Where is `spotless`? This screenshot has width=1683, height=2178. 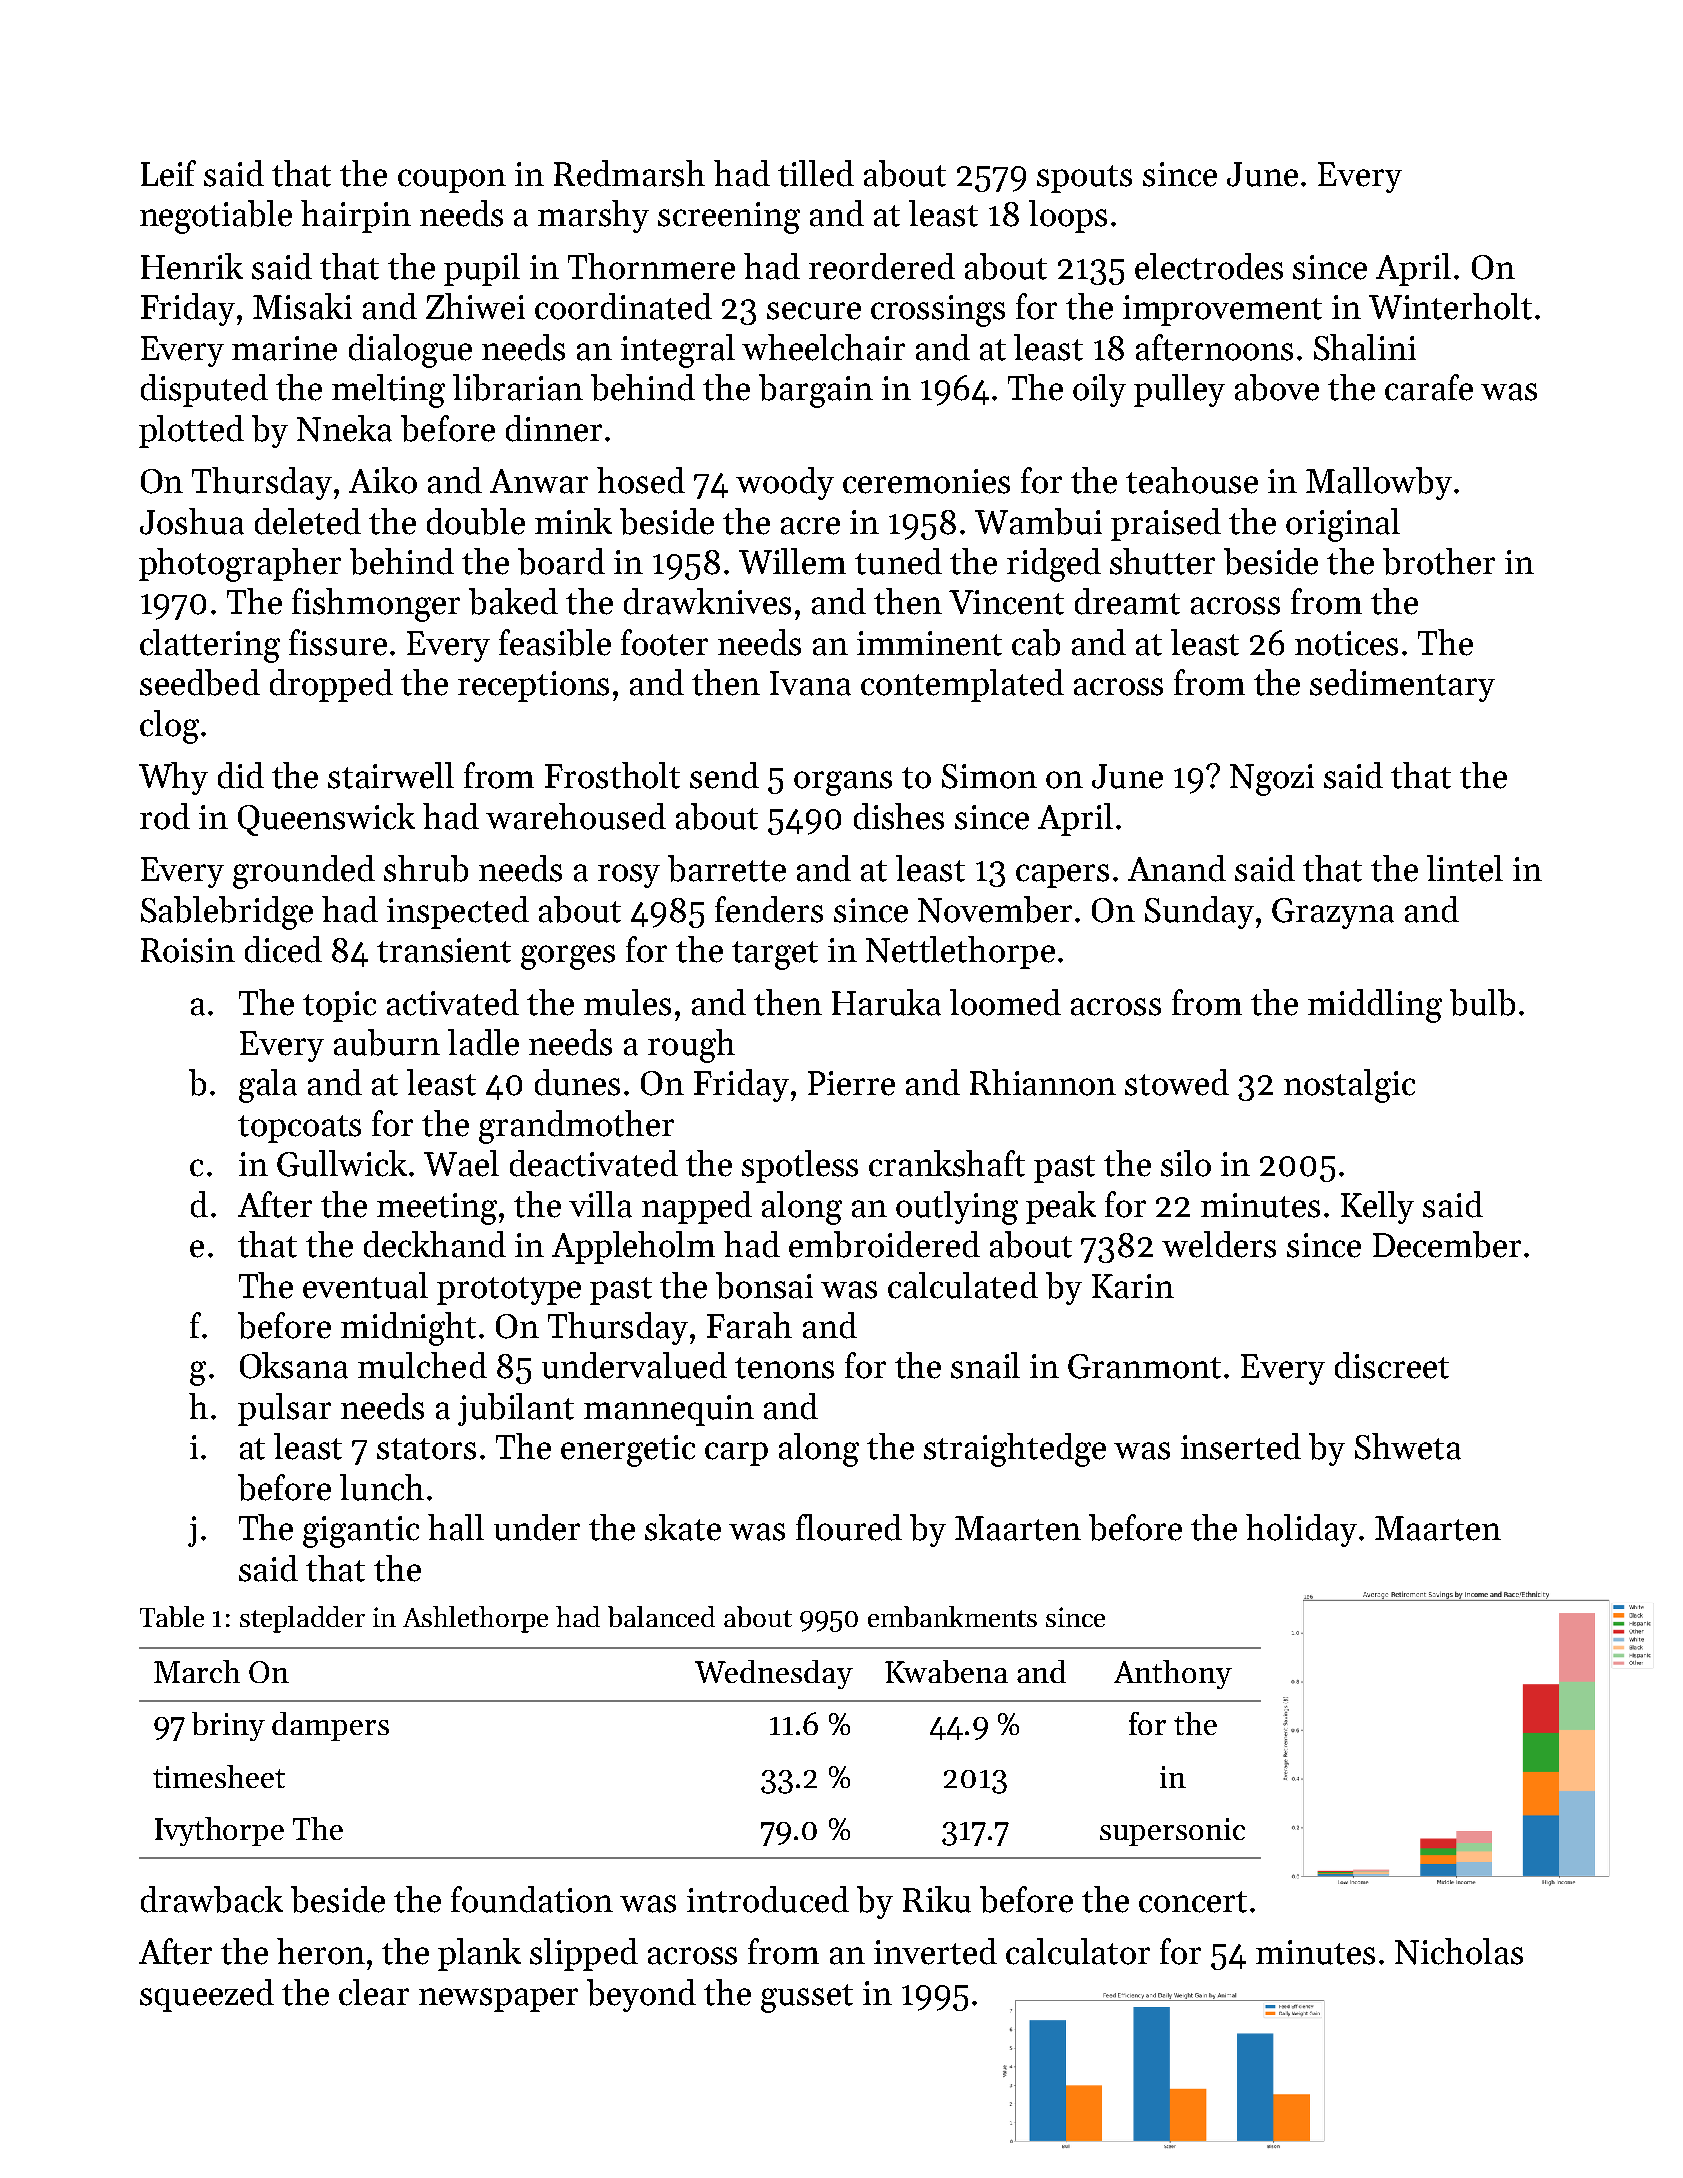 spotless is located at coordinates (800, 1166).
